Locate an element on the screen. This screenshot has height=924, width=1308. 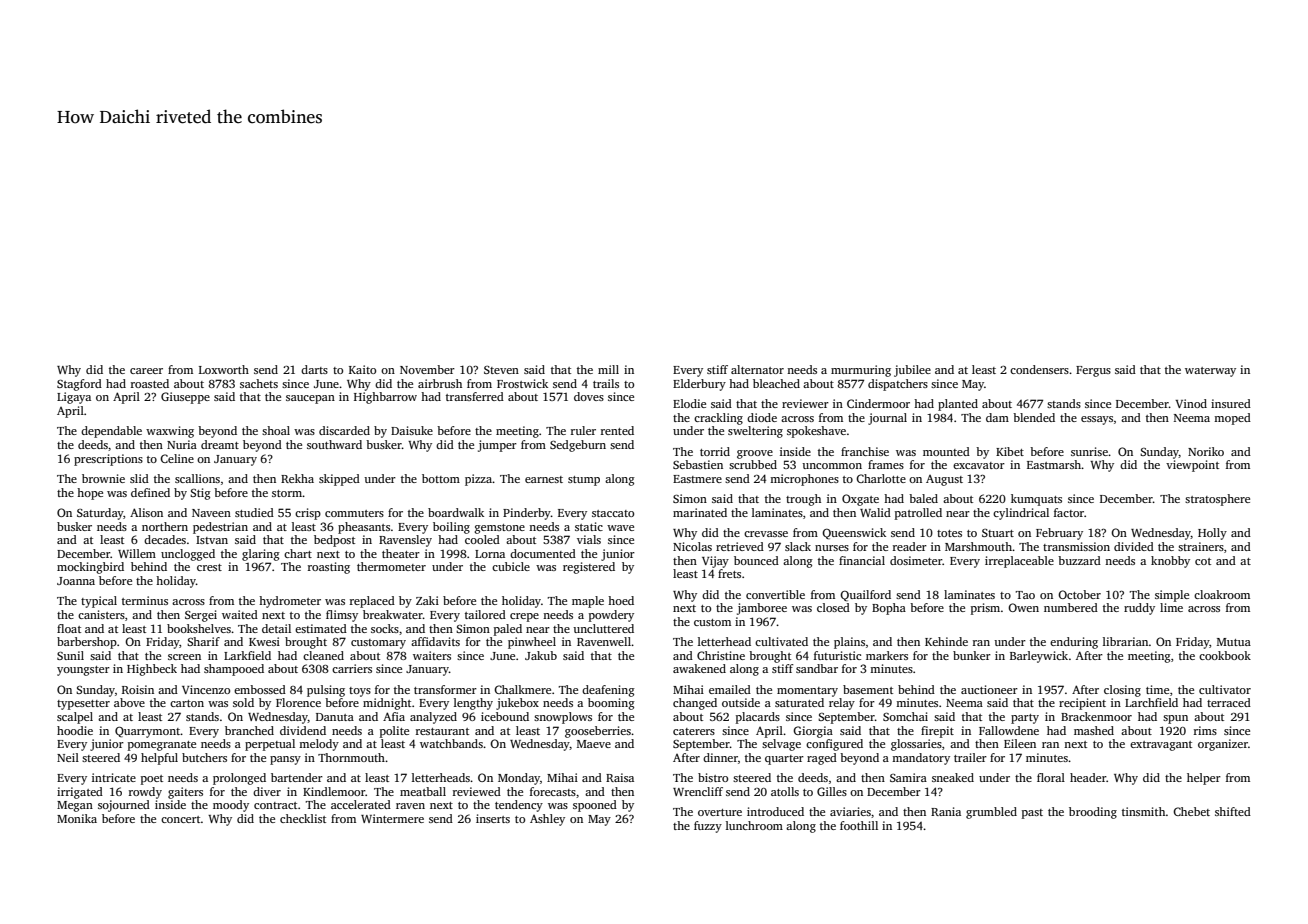
insured is located at coordinates (1231, 403).
